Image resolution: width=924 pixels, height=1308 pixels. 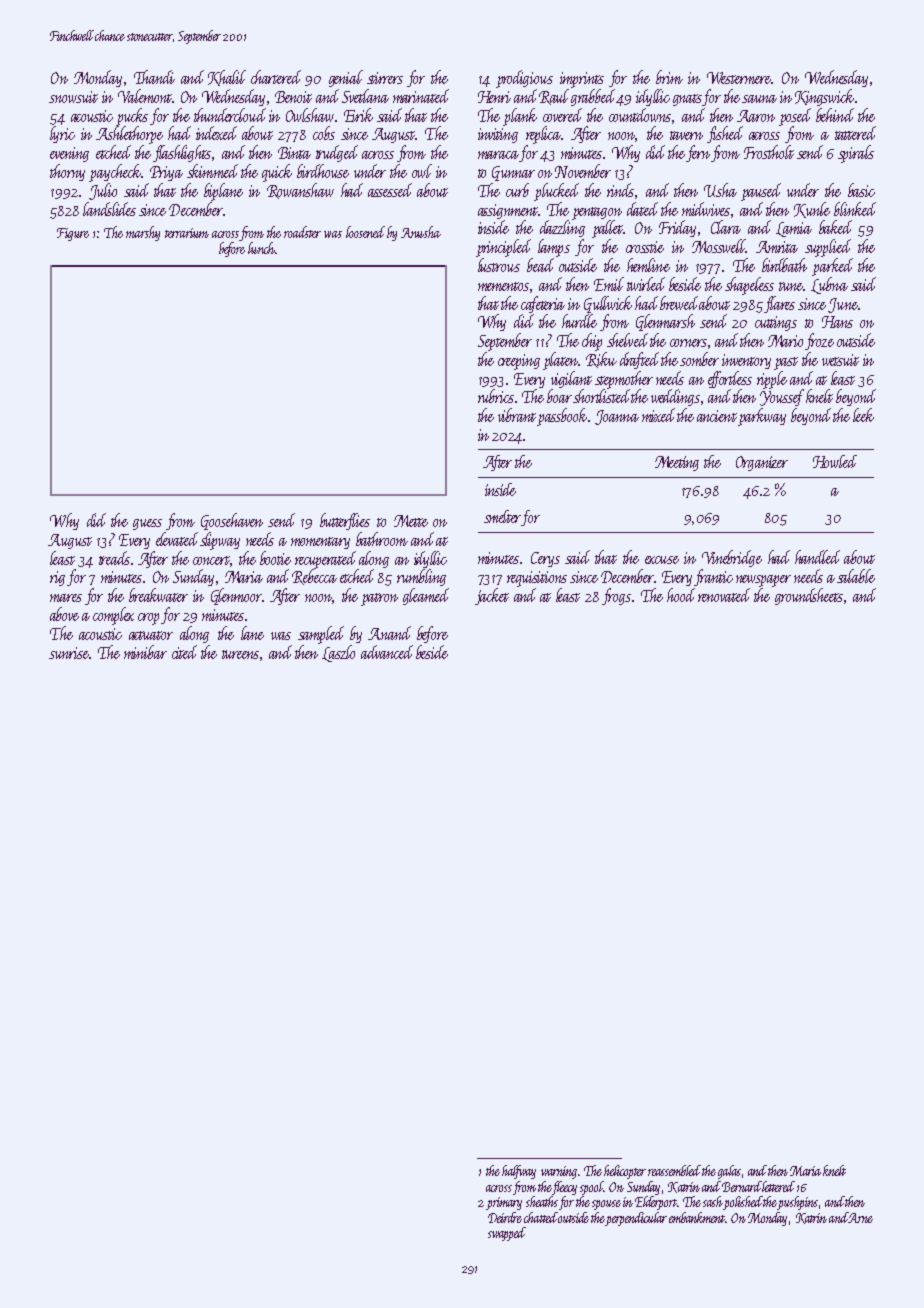 What do you see at coordinates (338, 653) in the screenshot?
I see `Laszlo` at bounding box center [338, 653].
